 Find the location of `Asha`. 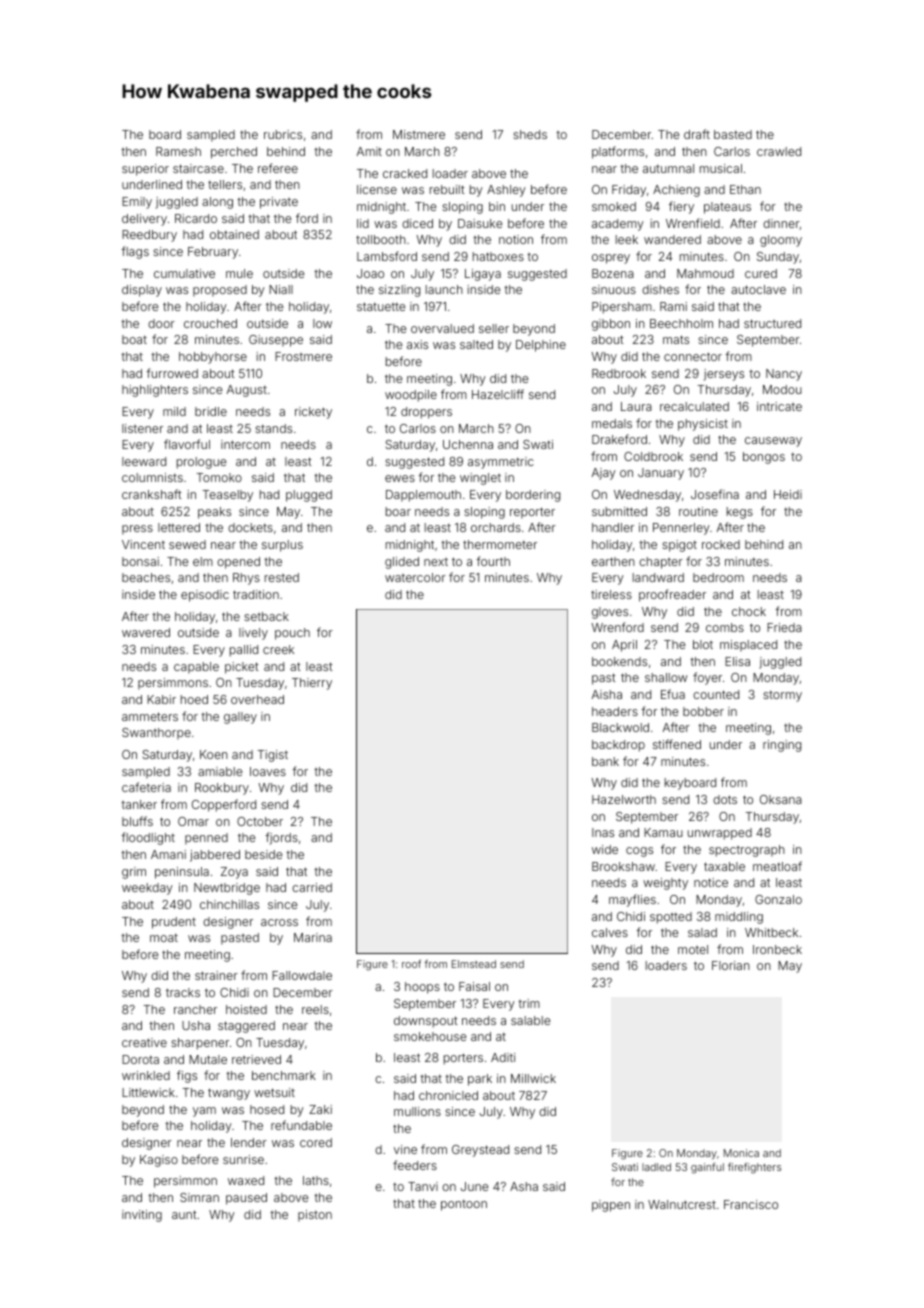

Asha is located at coordinates (524, 1186).
